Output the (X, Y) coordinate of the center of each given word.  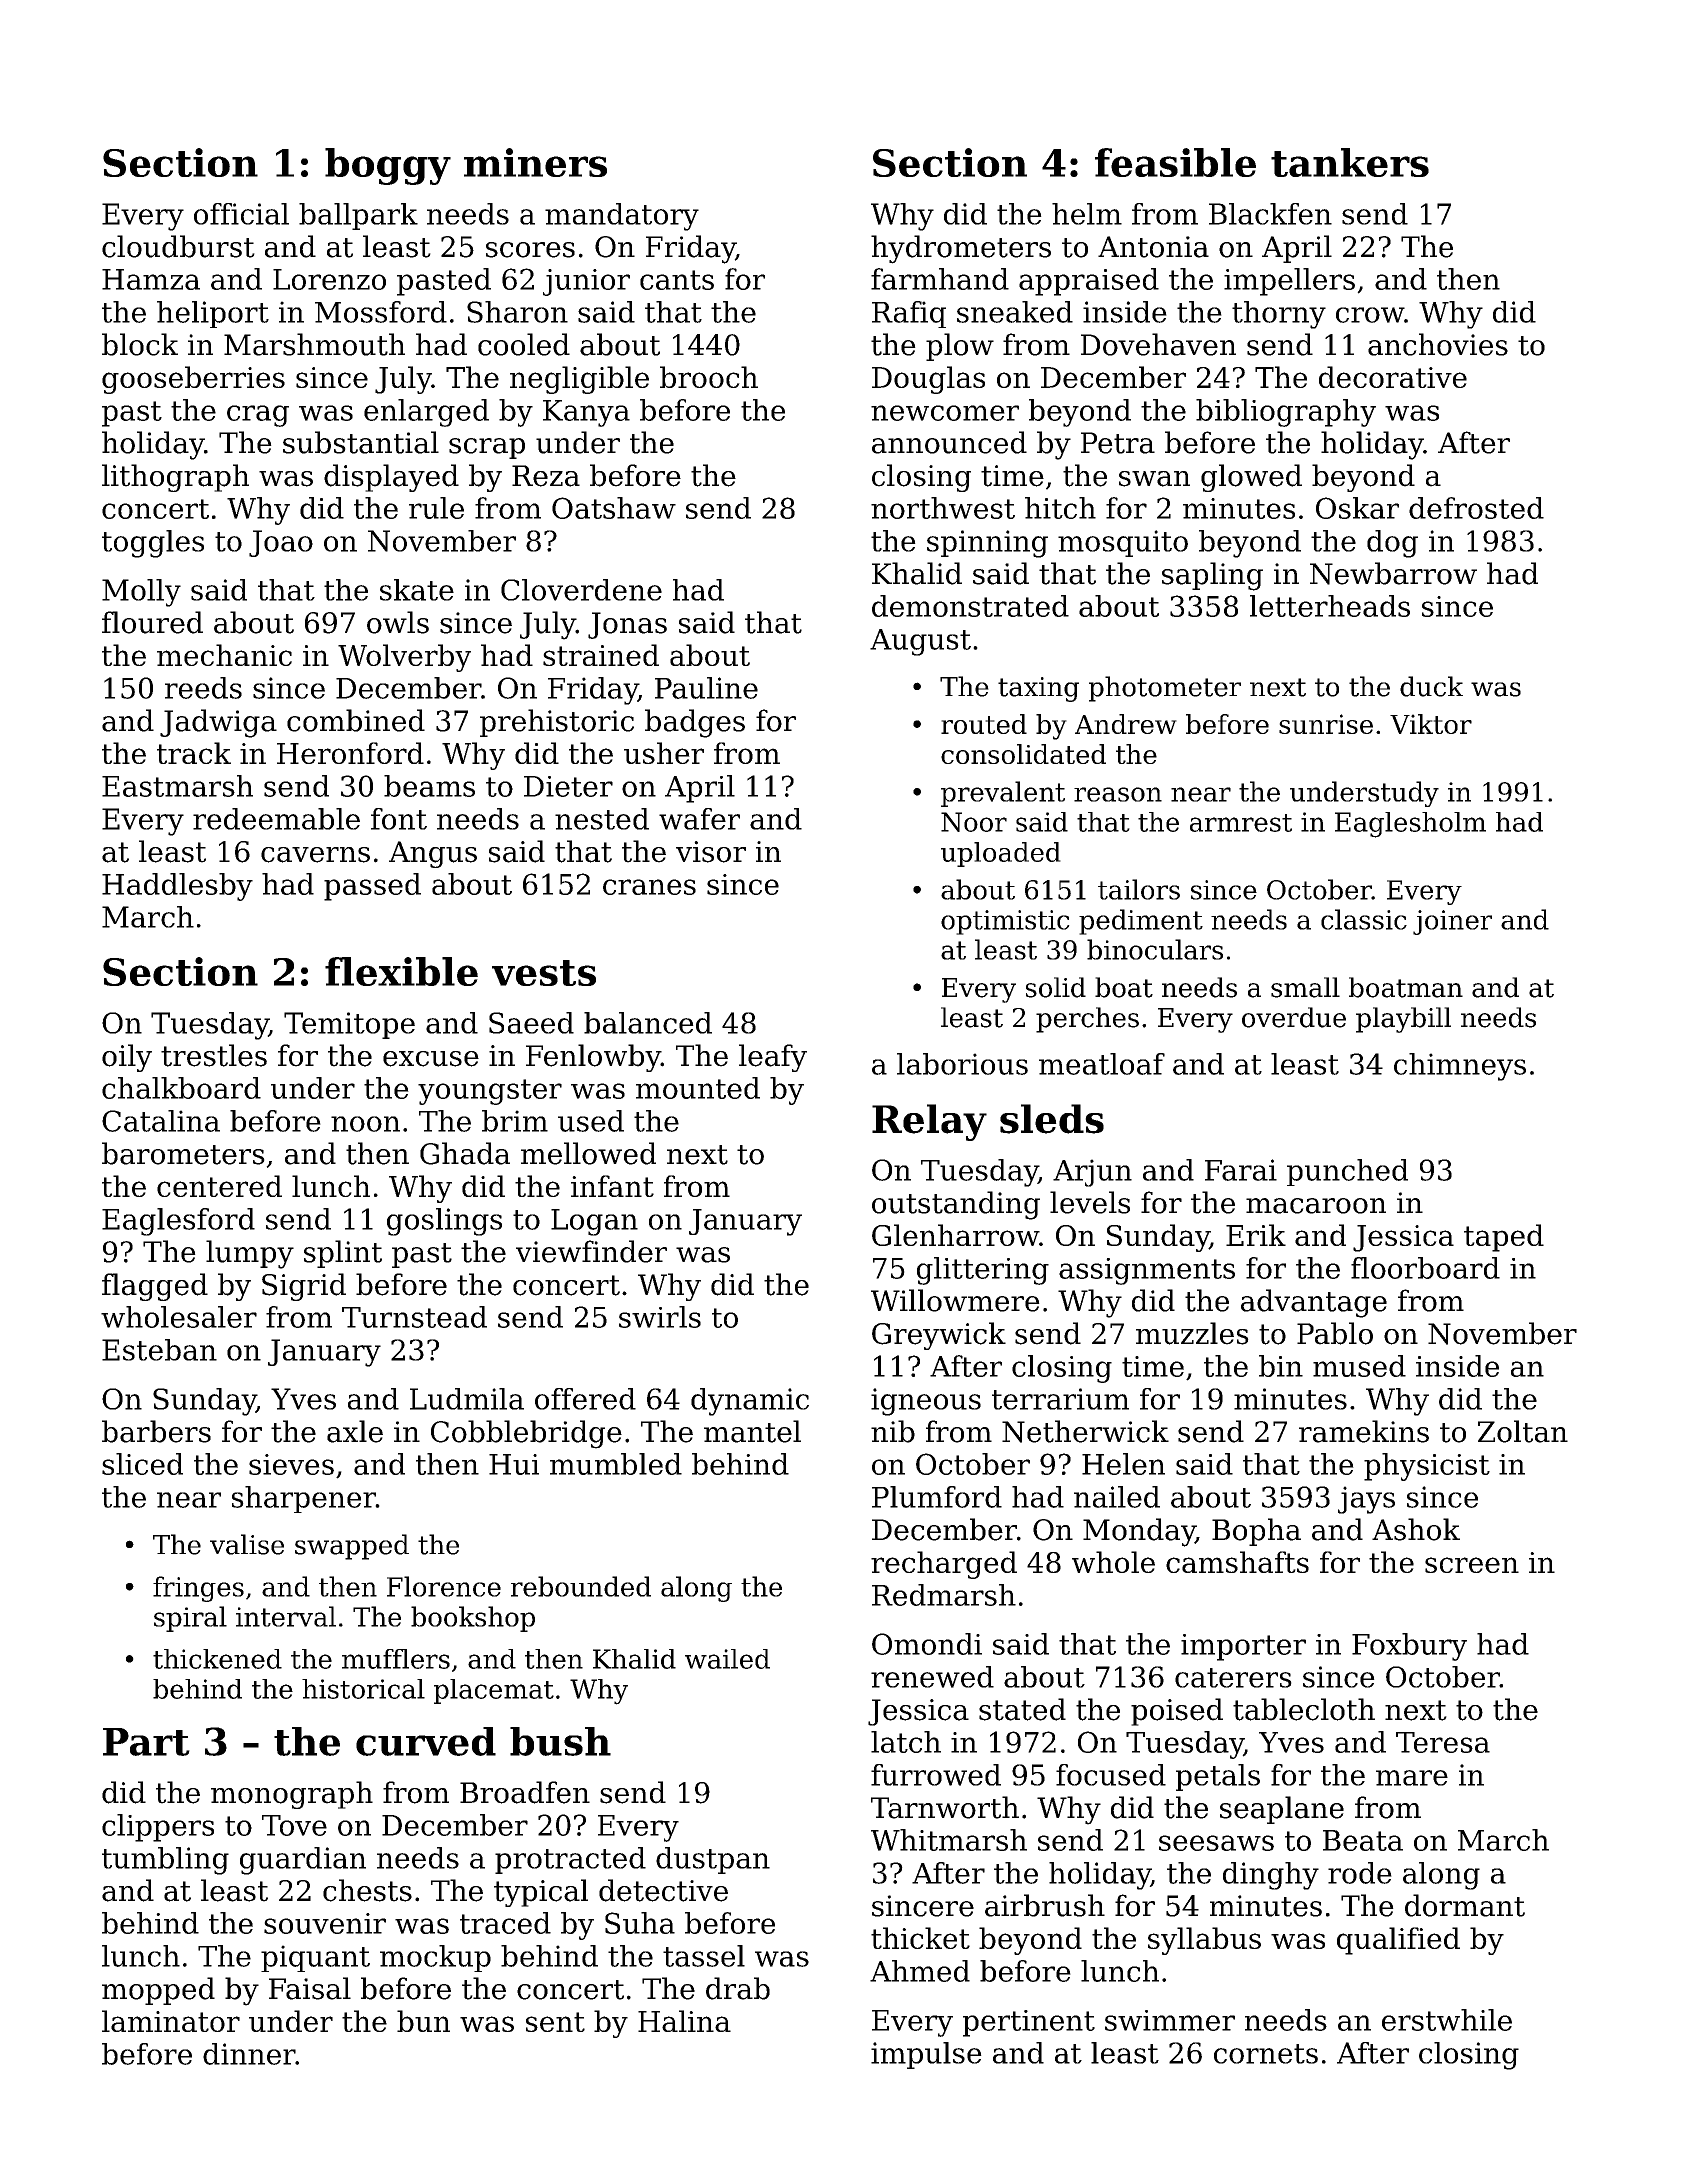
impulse (926, 2055)
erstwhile (1447, 2020)
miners (535, 162)
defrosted (1476, 508)
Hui (514, 1464)
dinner (249, 2054)
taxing (1038, 689)
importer (1243, 1647)
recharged (944, 1565)
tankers (1350, 162)
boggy (388, 166)
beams (429, 786)
